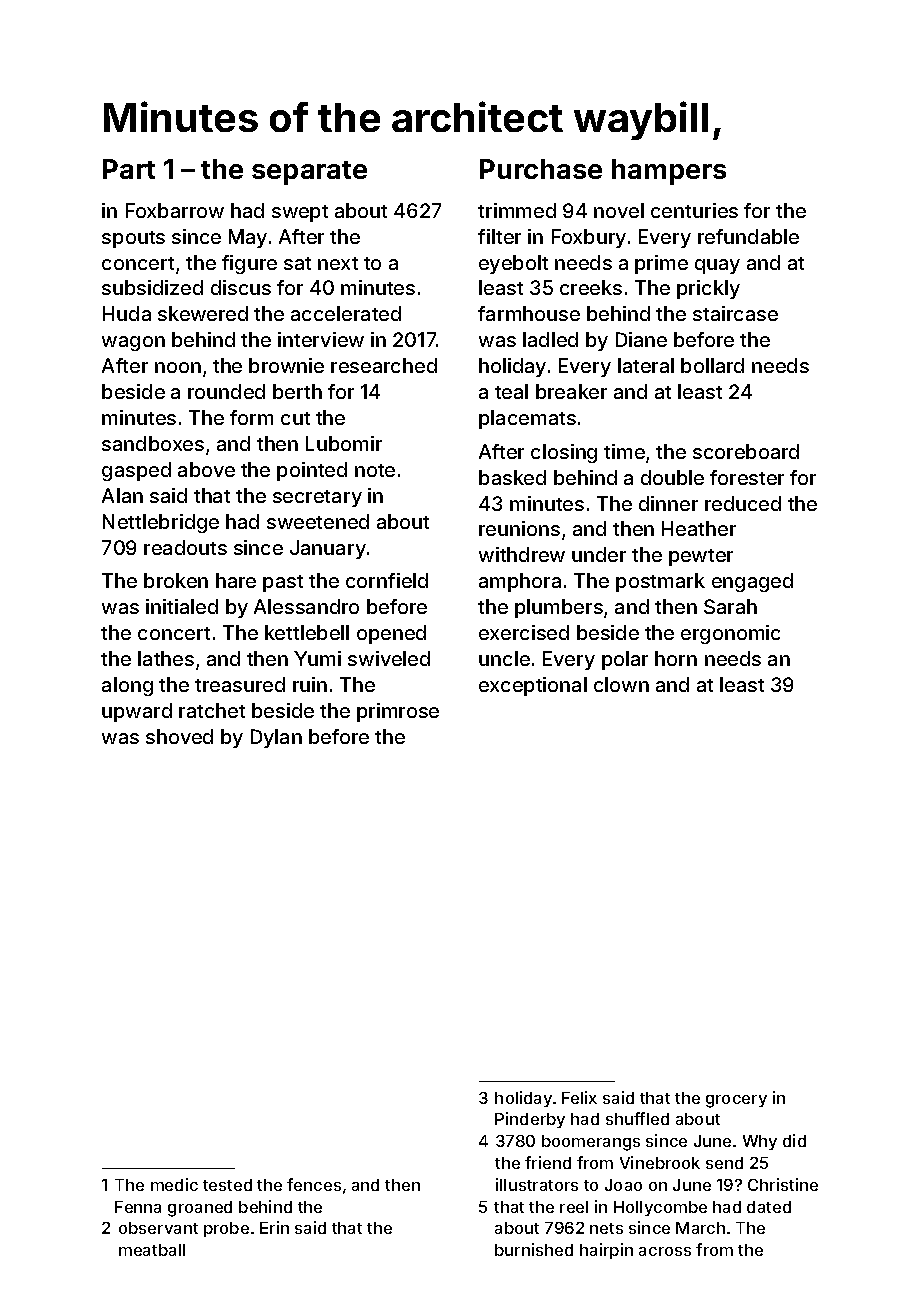  I want to click on refundable, so click(748, 236).
